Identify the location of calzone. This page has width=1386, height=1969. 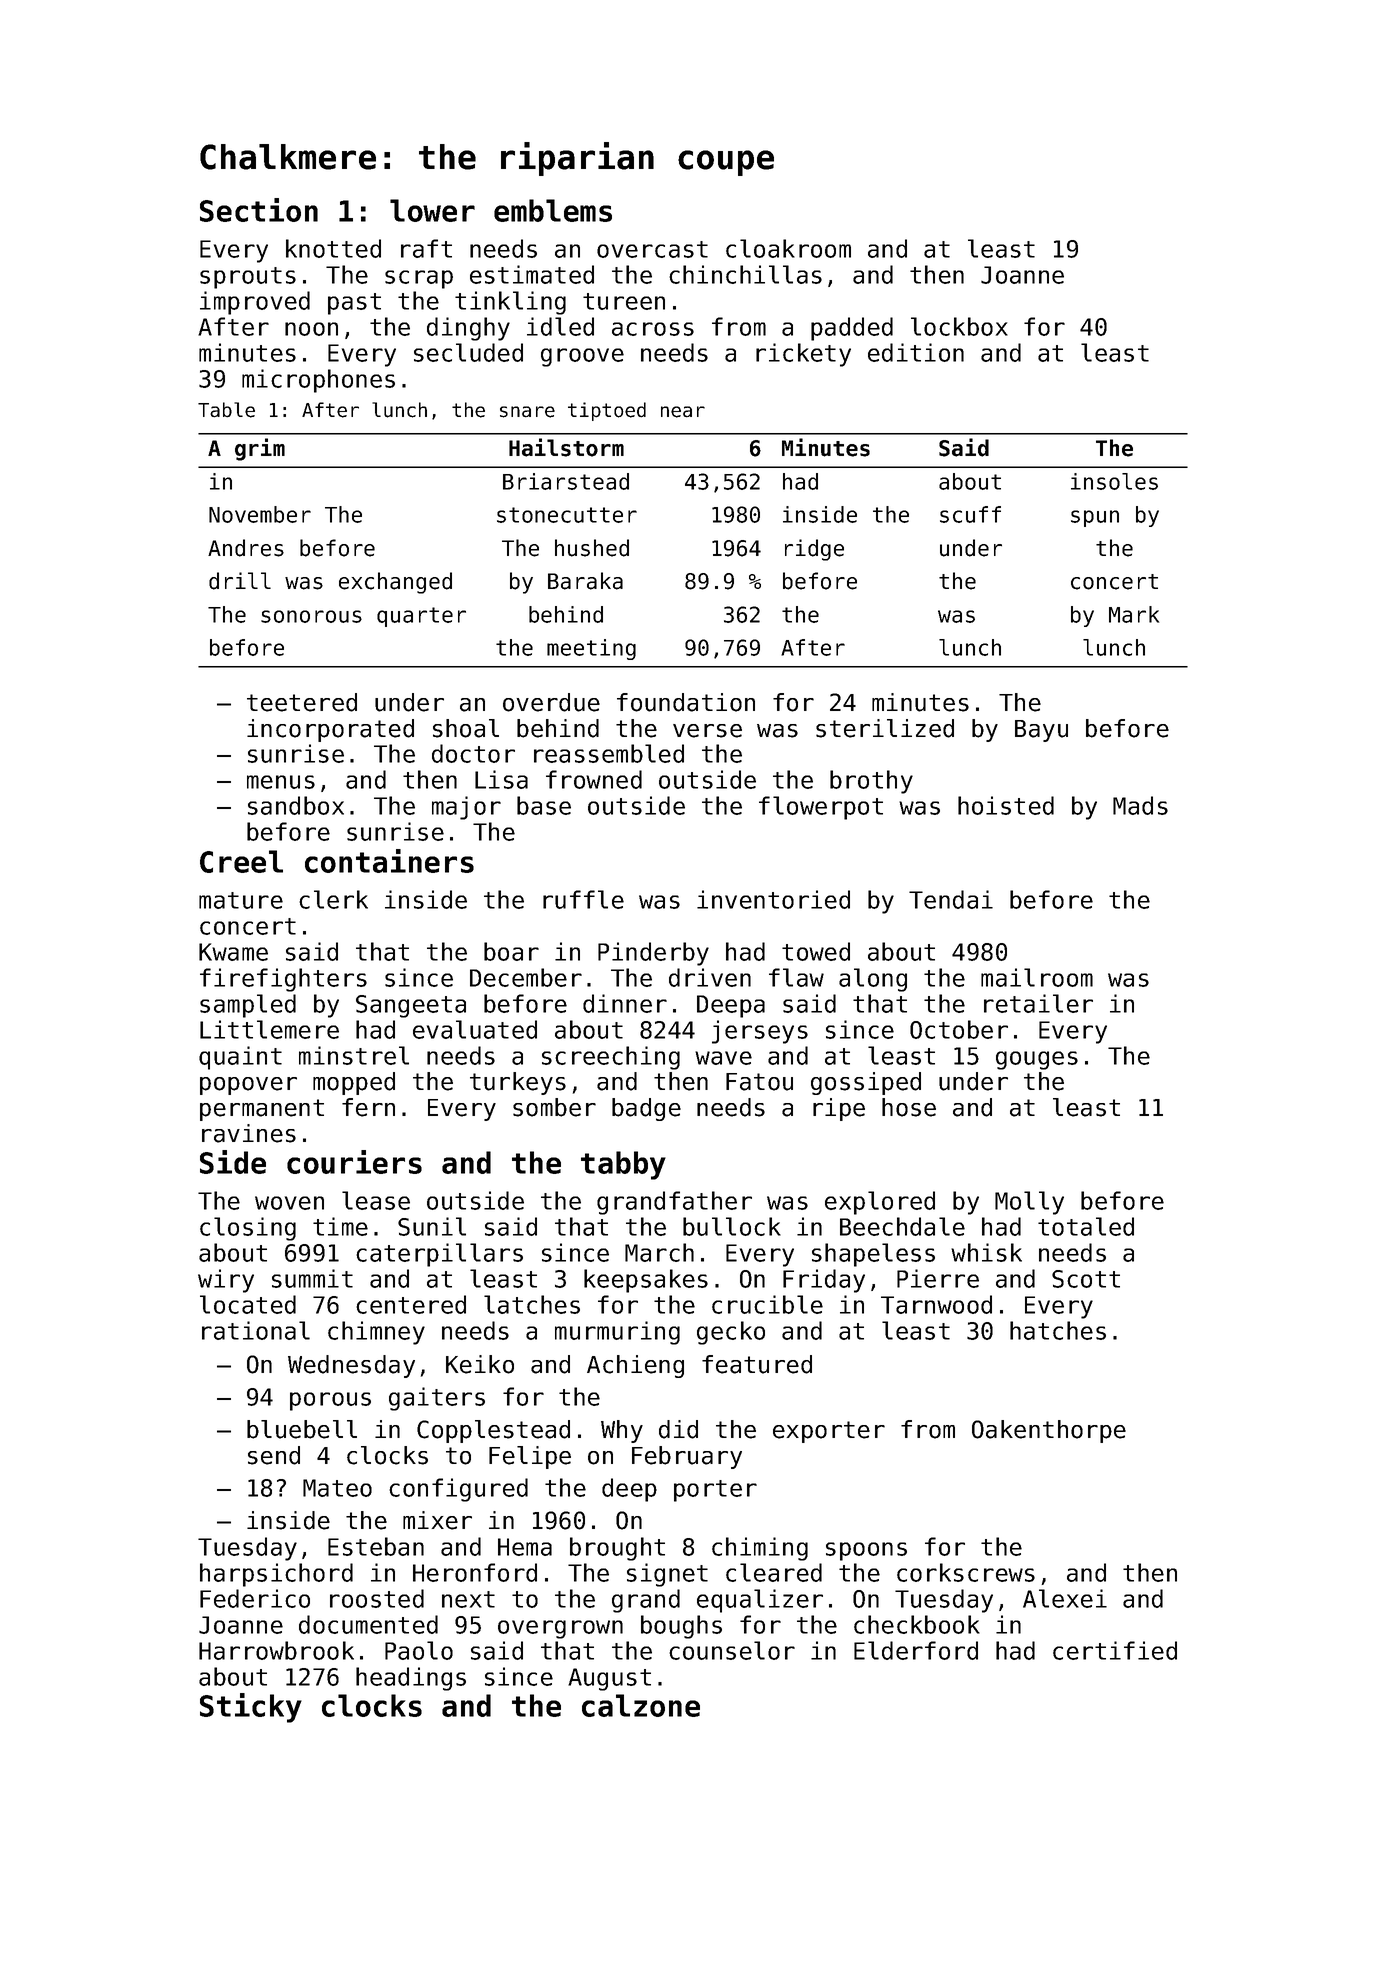
(641, 1705).
